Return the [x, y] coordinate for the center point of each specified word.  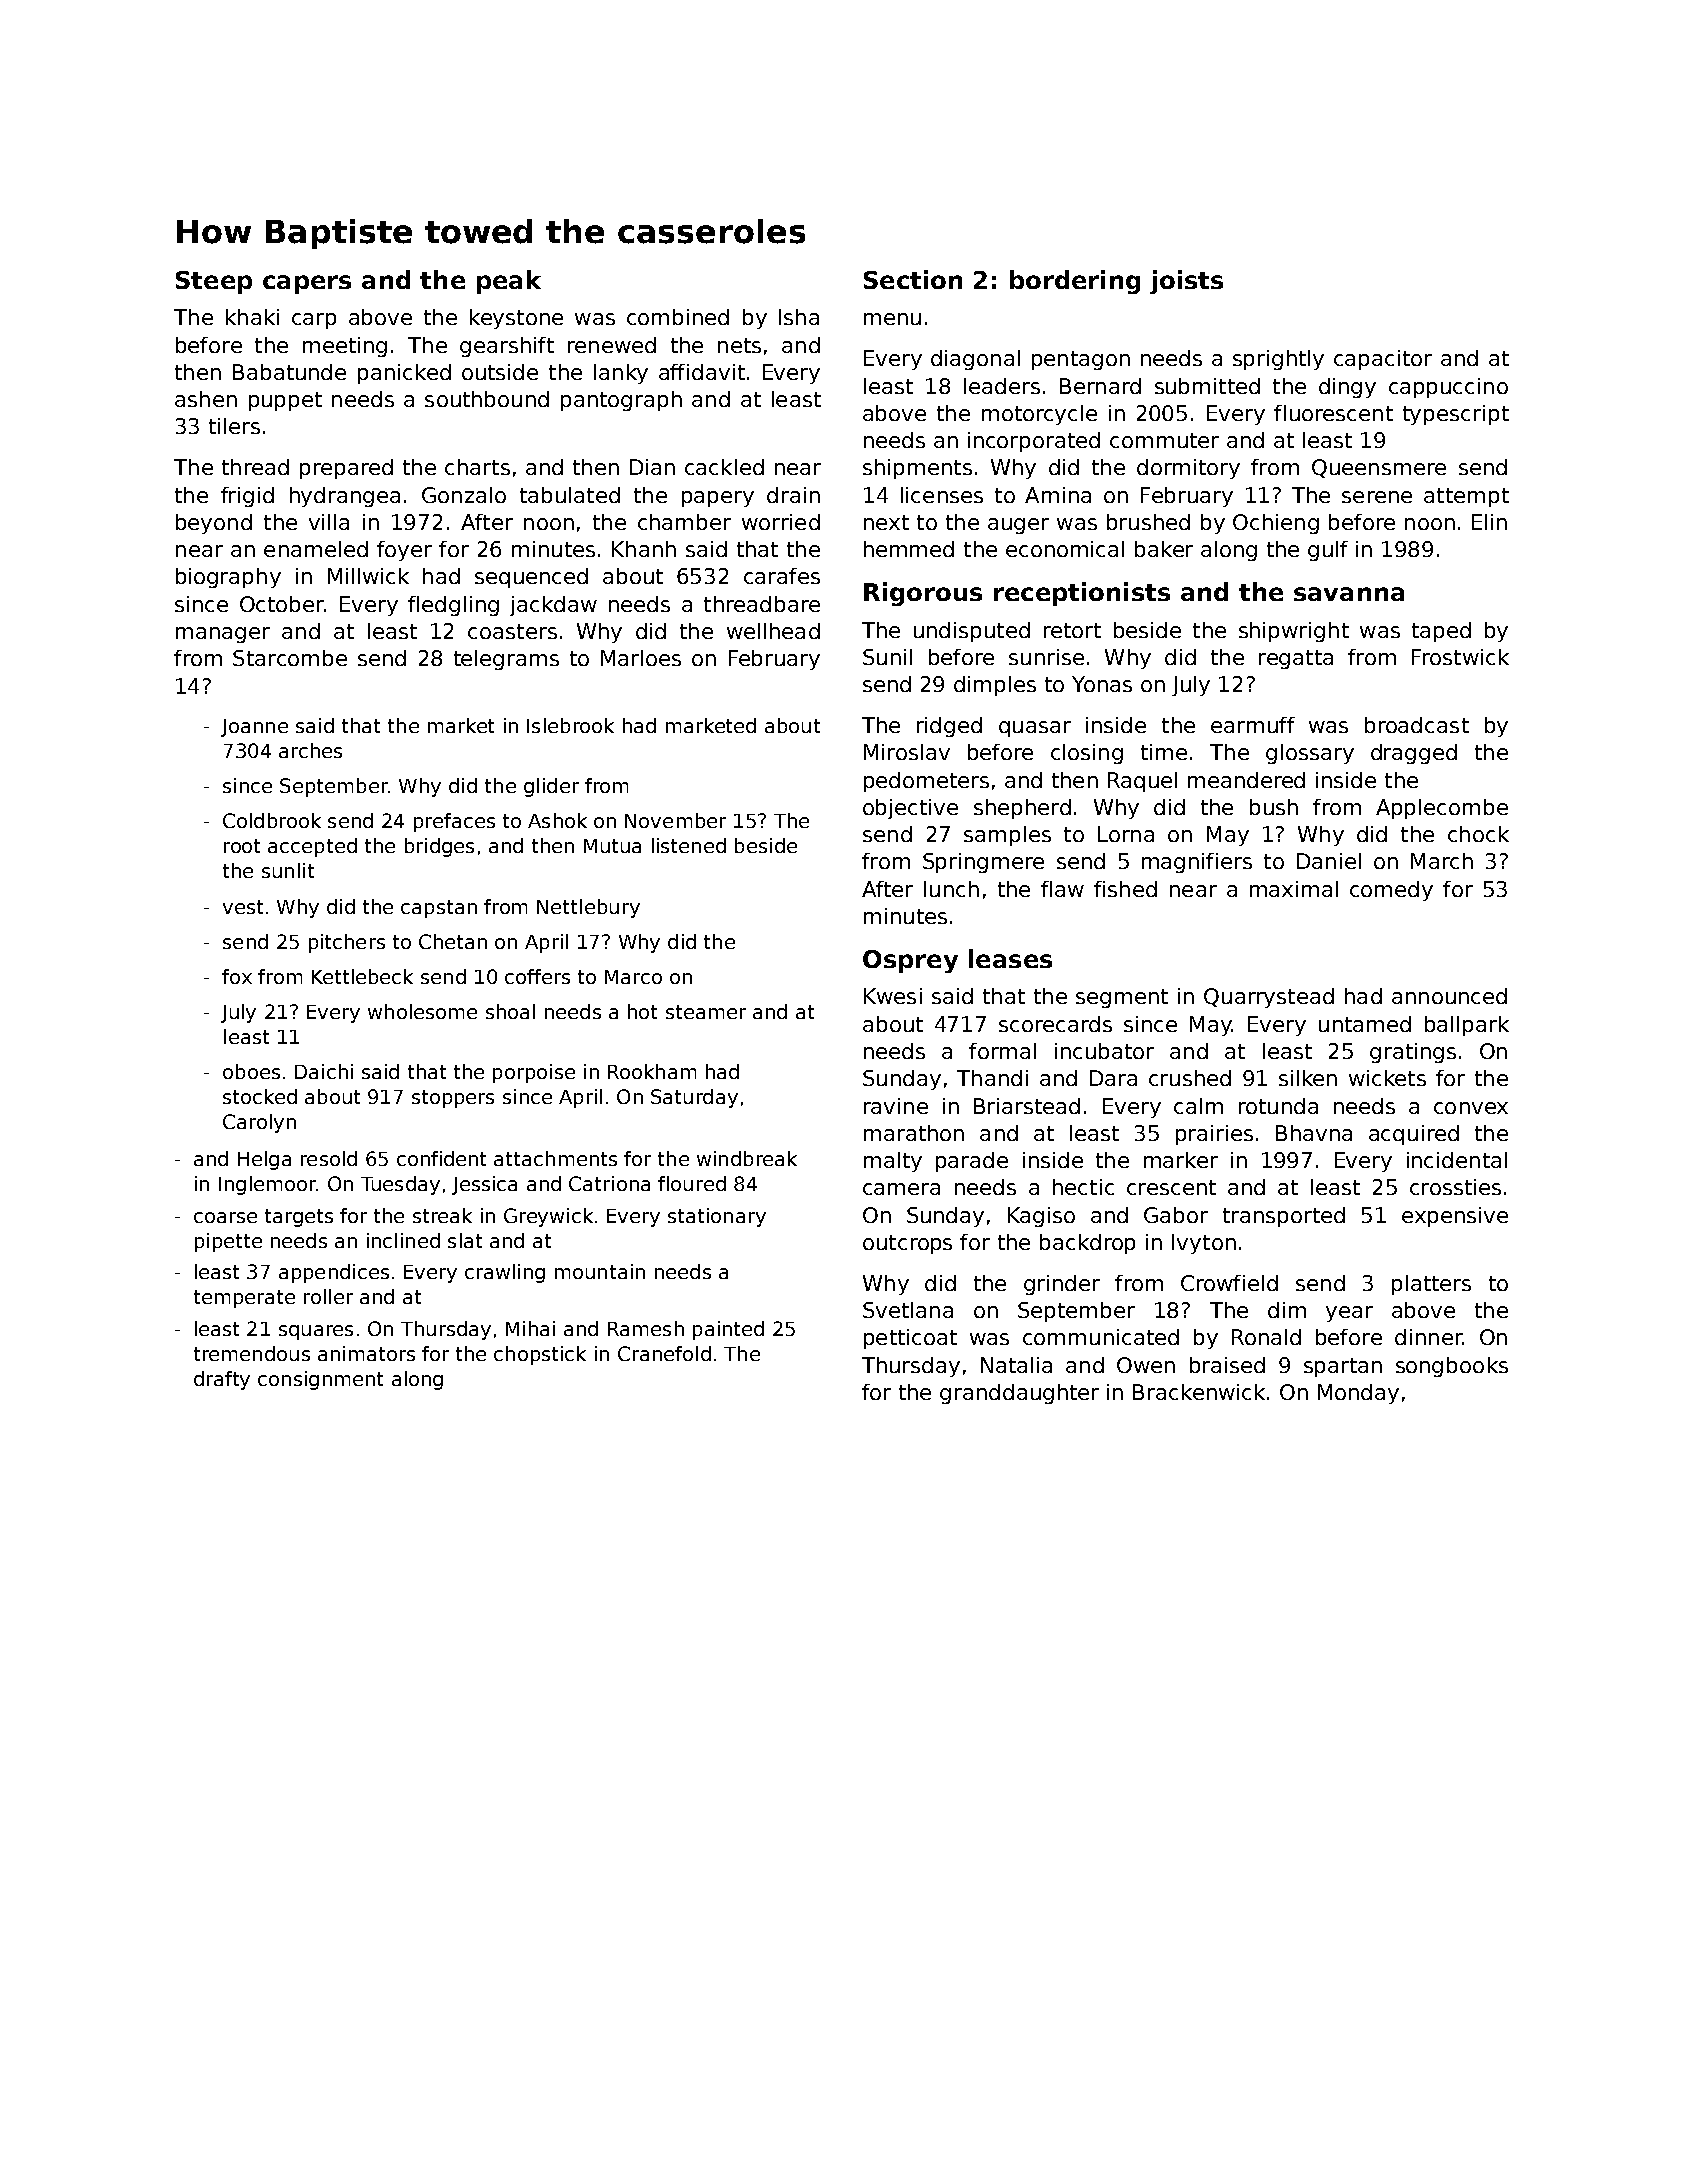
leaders [1002, 386]
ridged [949, 727]
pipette [228, 1242]
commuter [1164, 440]
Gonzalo [464, 495]
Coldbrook [272, 820]
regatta [1296, 659]
